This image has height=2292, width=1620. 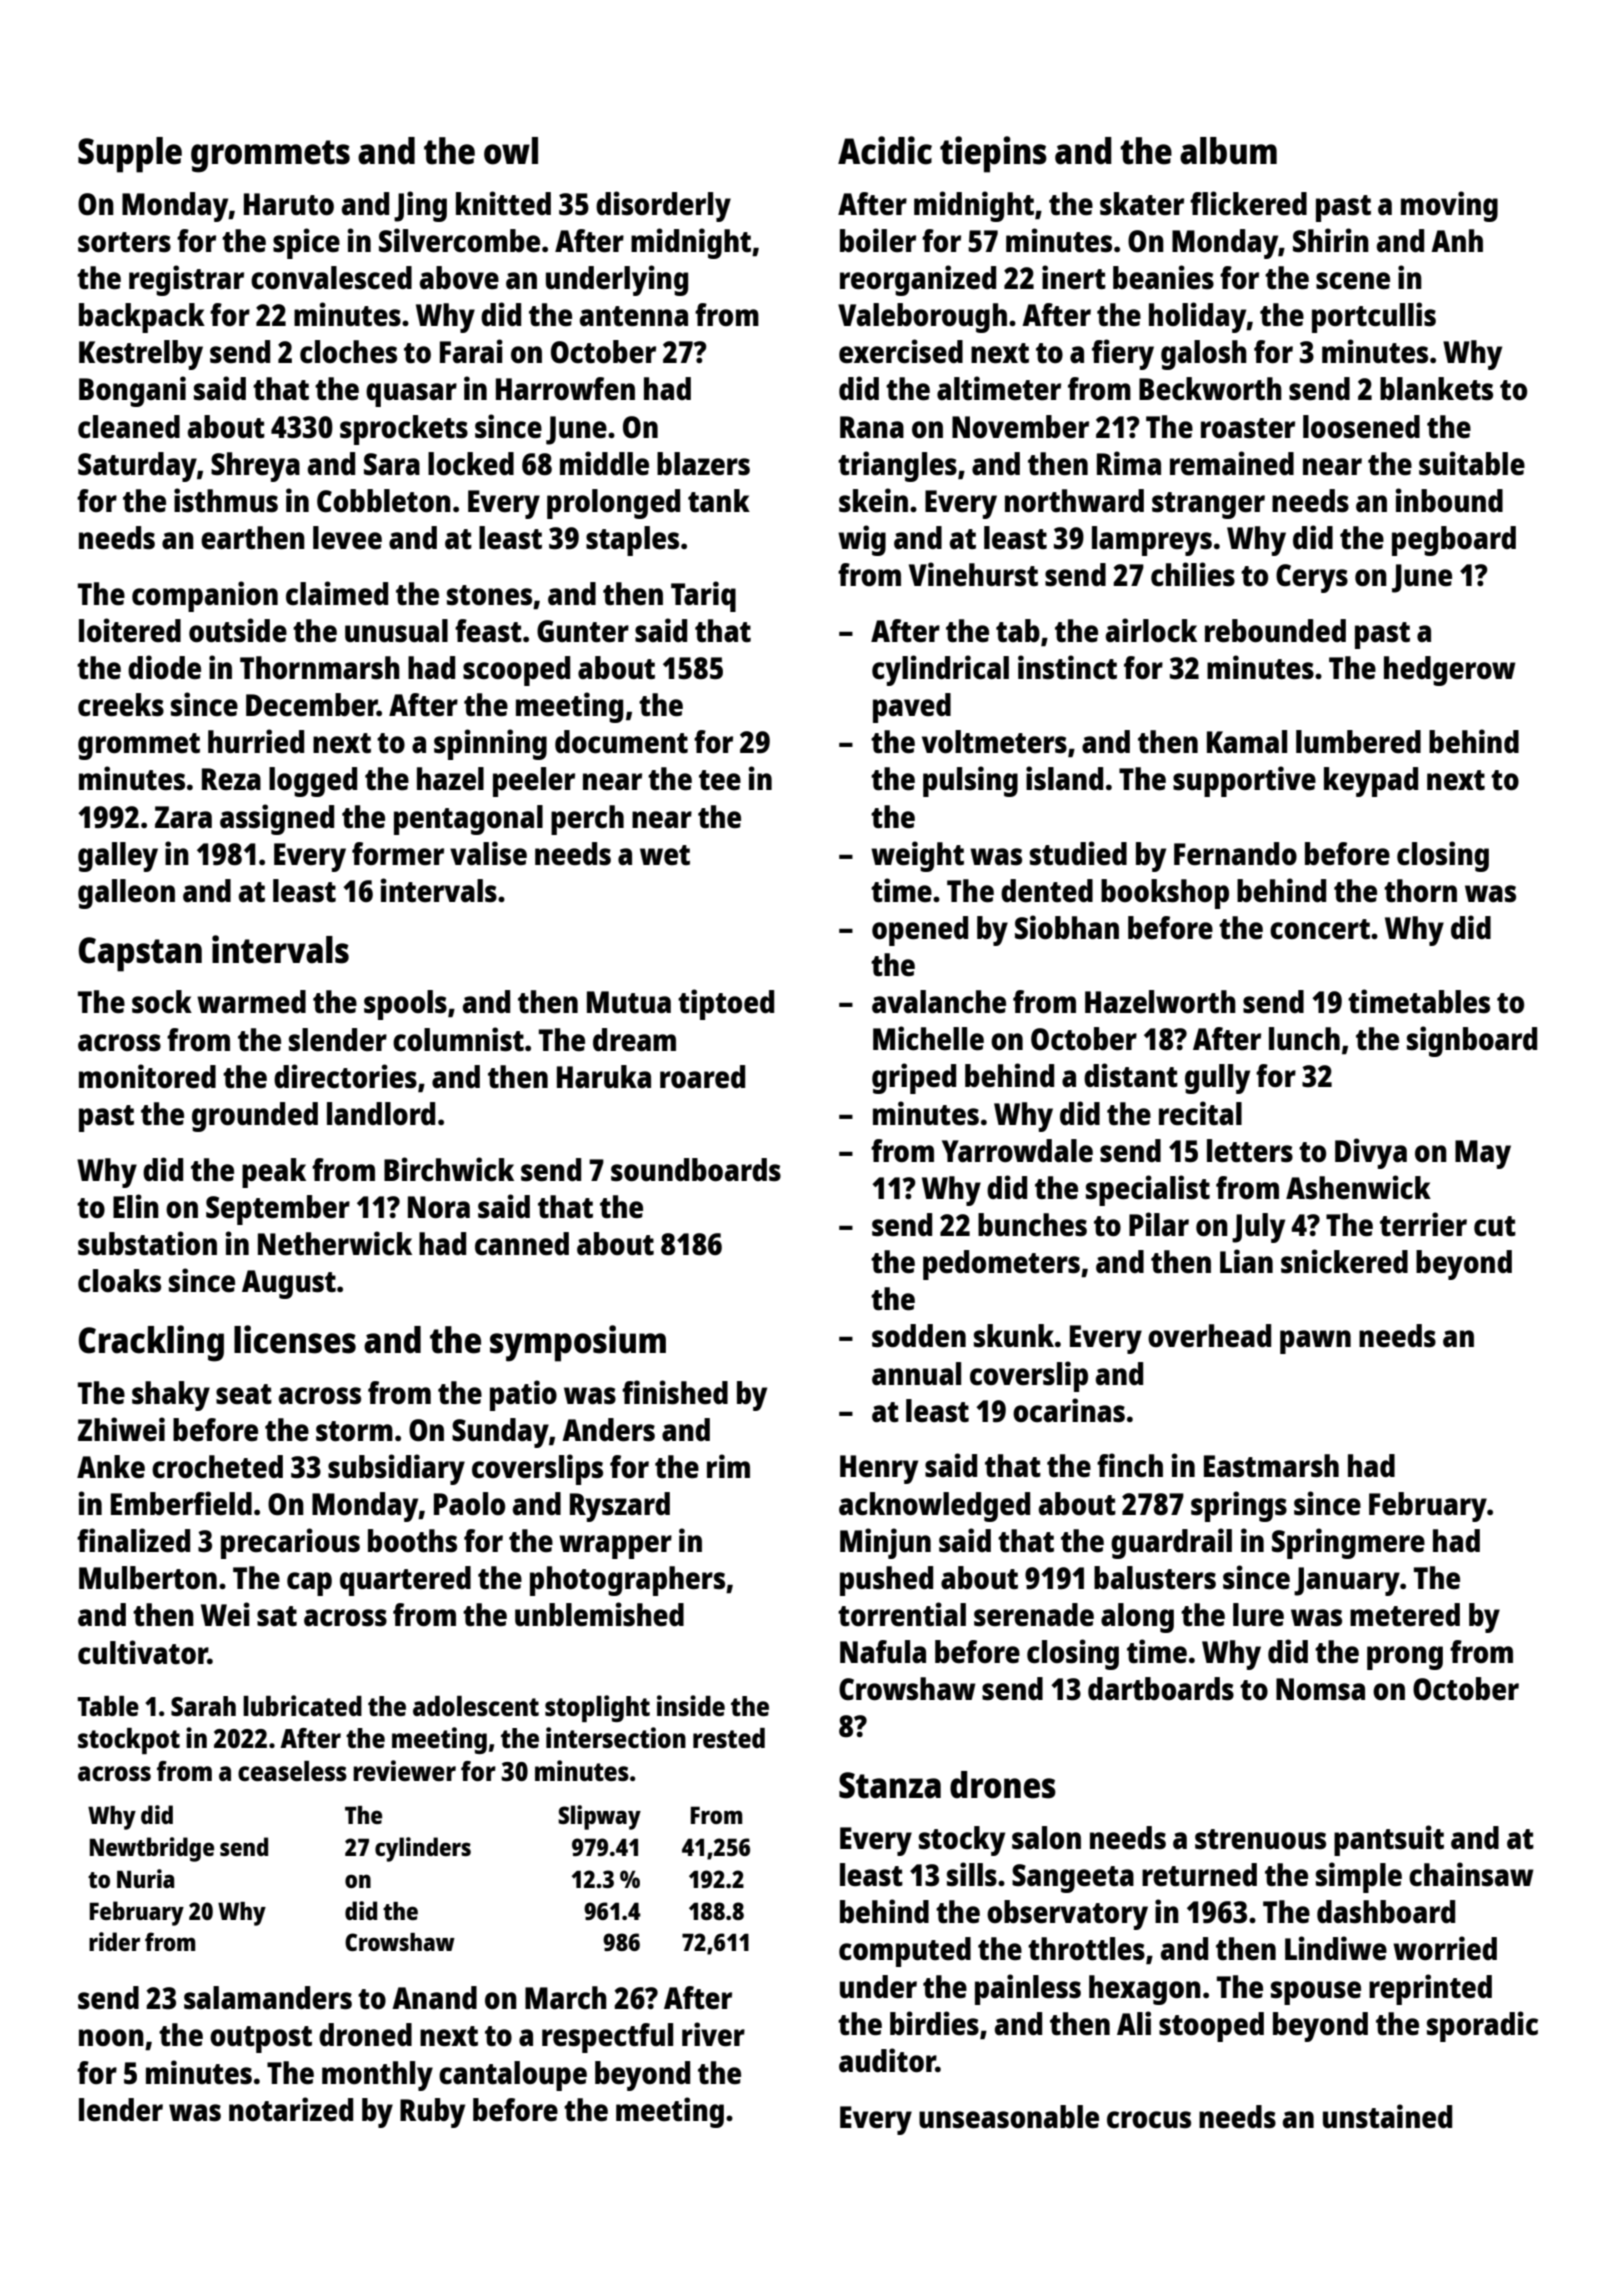 What do you see at coordinates (713, 2034) in the image?
I see `river` at bounding box center [713, 2034].
